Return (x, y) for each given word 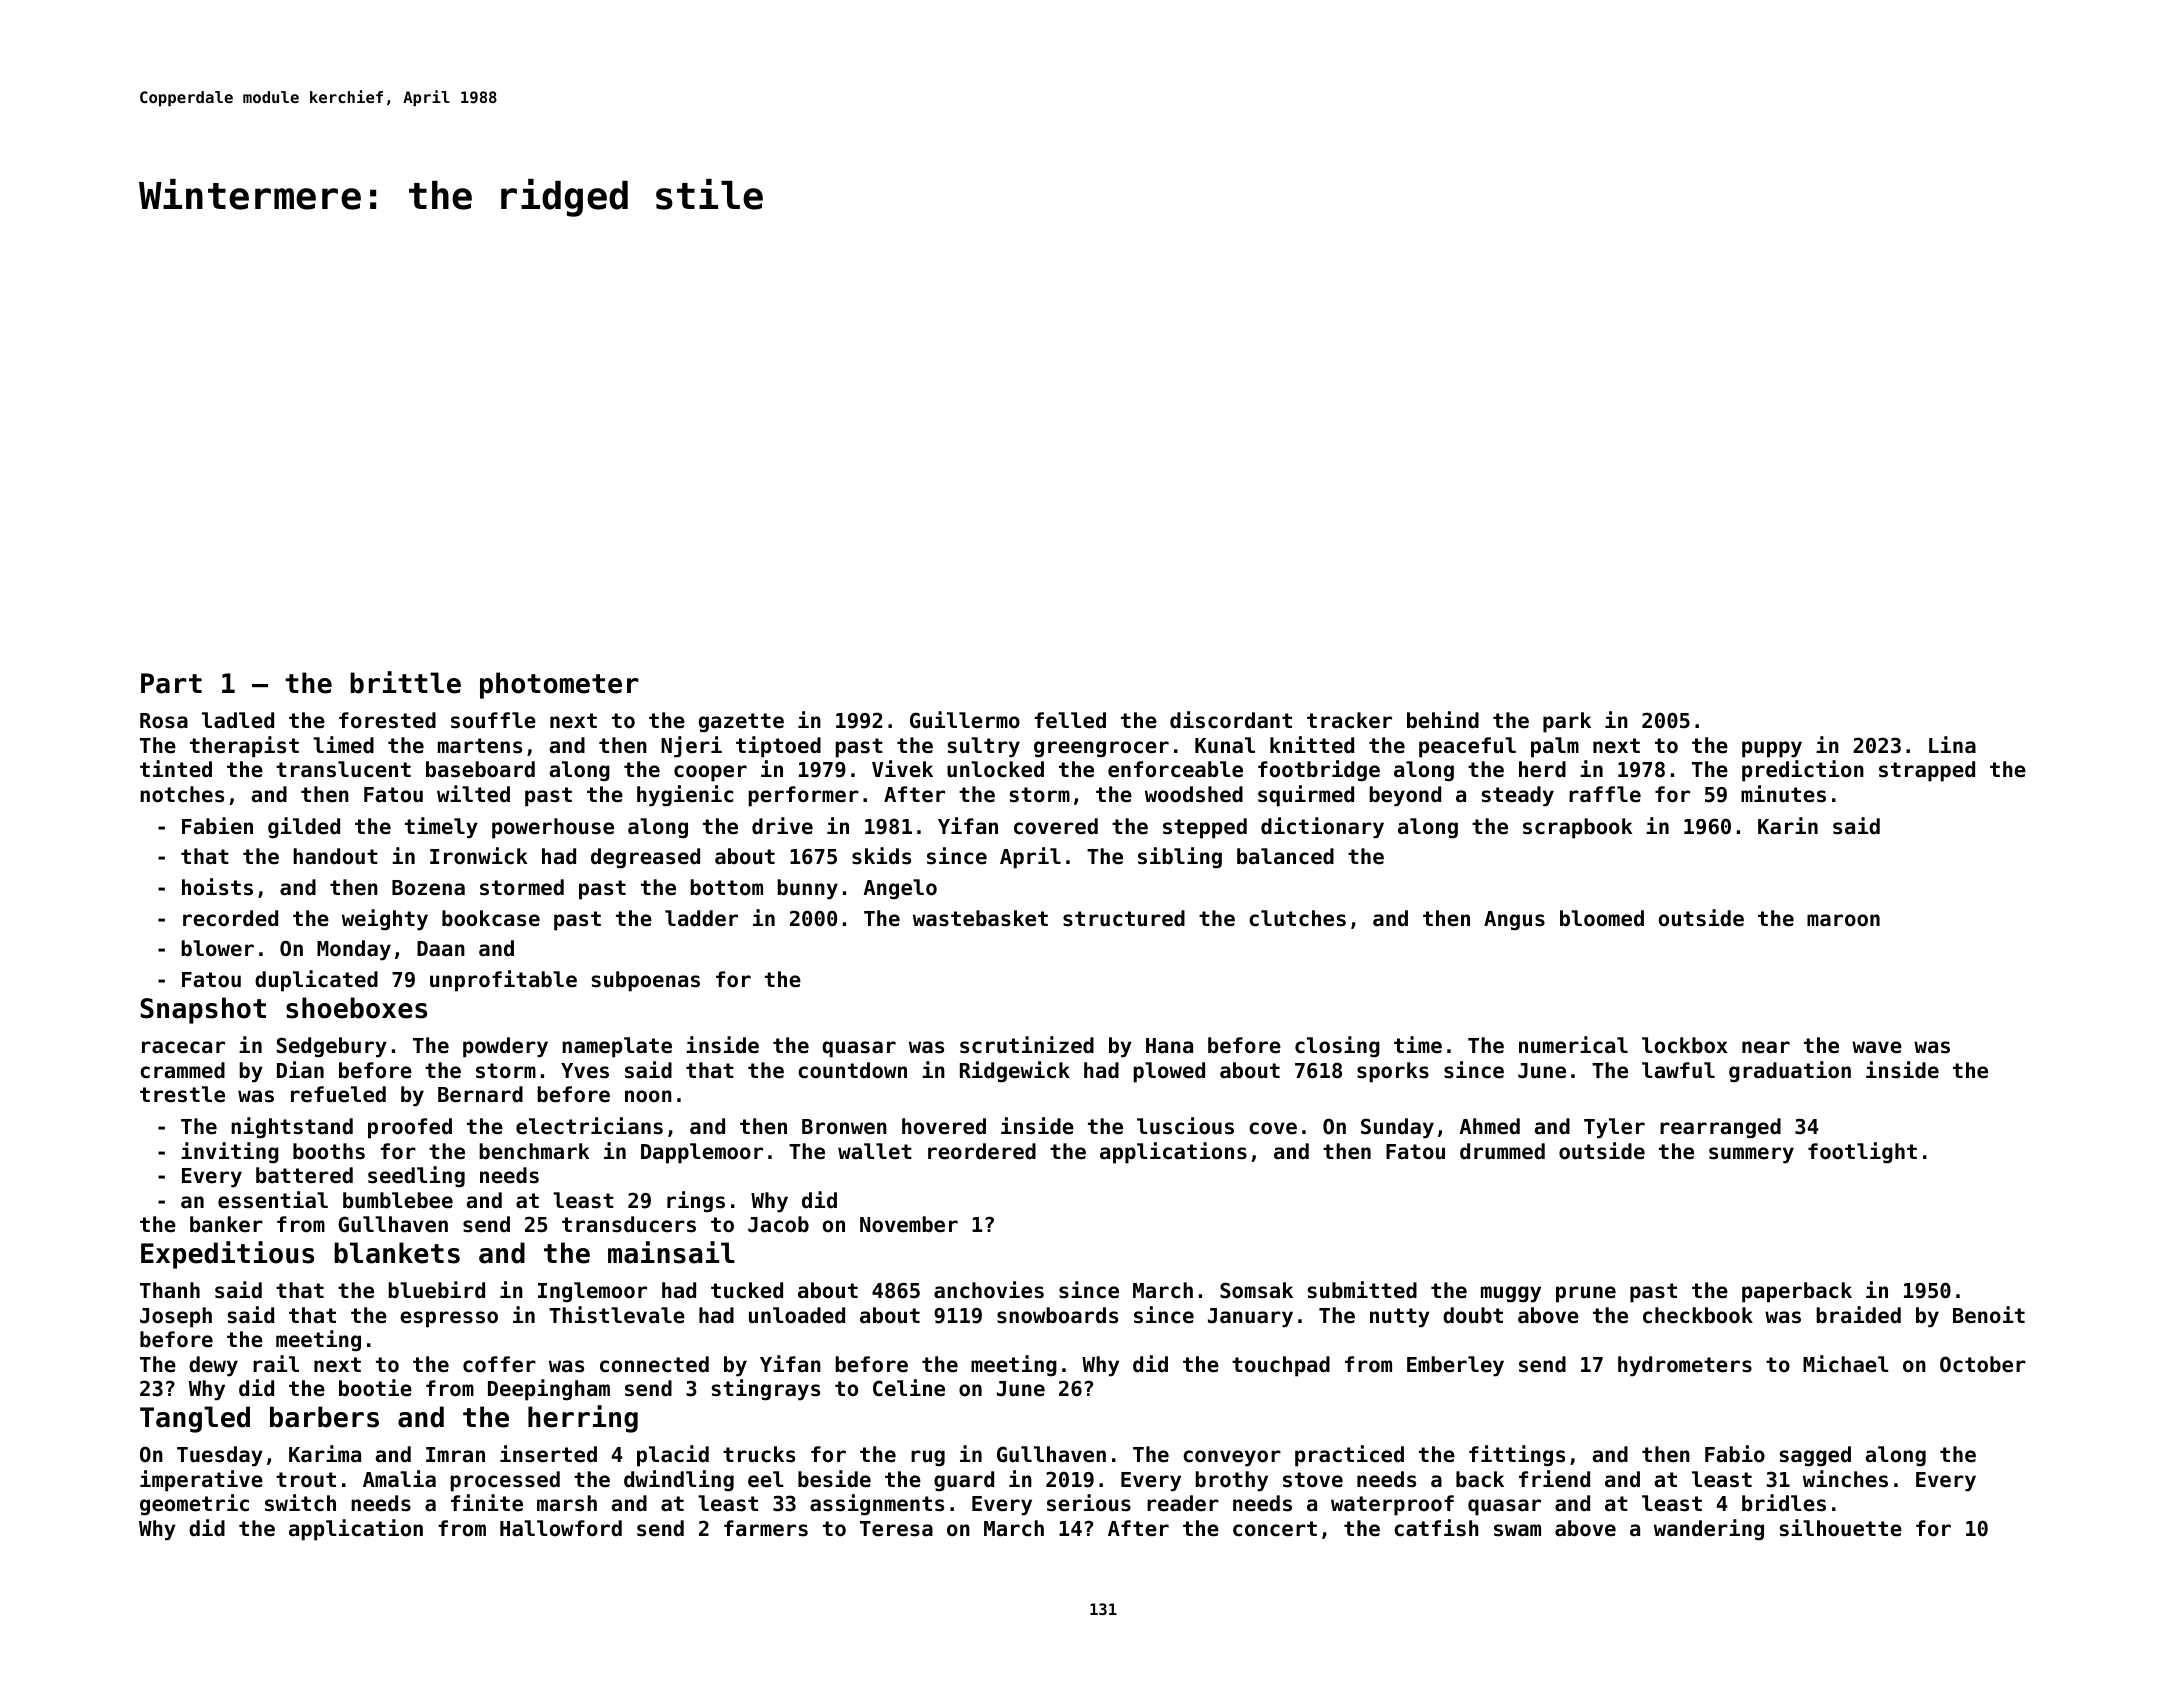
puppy (1772, 749)
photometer (559, 685)
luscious (1185, 1126)
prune (1586, 1294)
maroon (1843, 920)
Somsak (1256, 1290)
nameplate (617, 1047)
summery (1751, 1155)
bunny (807, 889)
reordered (982, 1151)
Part (171, 683)
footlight (1862, 1152)
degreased (645, 858)
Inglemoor (592, 1292)
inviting (230, 1152)
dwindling (679, 1481)
